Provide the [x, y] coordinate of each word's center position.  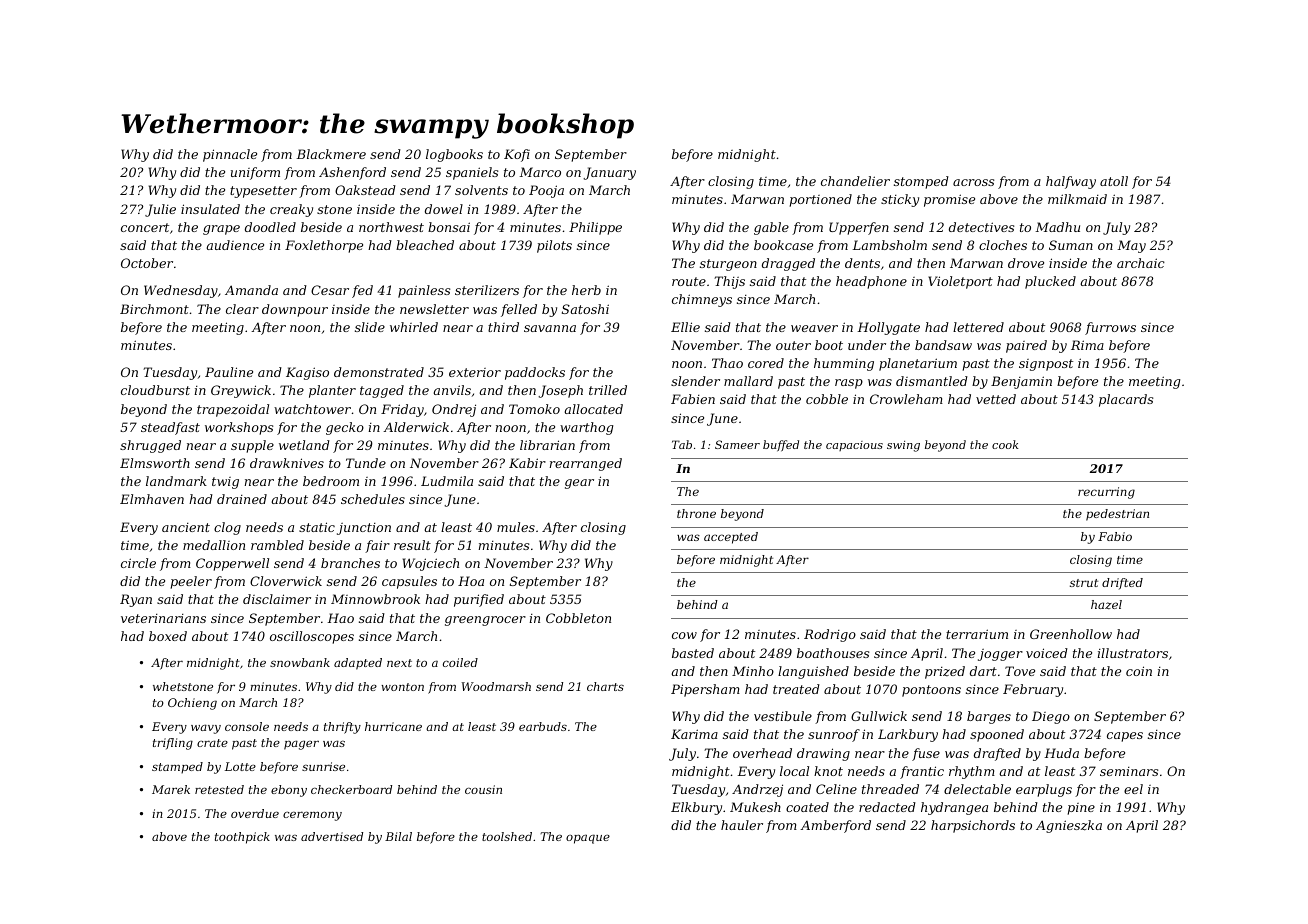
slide [370, 327]
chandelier [855, 181]
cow [684, 635]
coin [1139, 671]
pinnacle [230, 155]
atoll [1114, 181]
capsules [409, 582]
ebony [289, 791]
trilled [608, 390]
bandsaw [943, 345]
